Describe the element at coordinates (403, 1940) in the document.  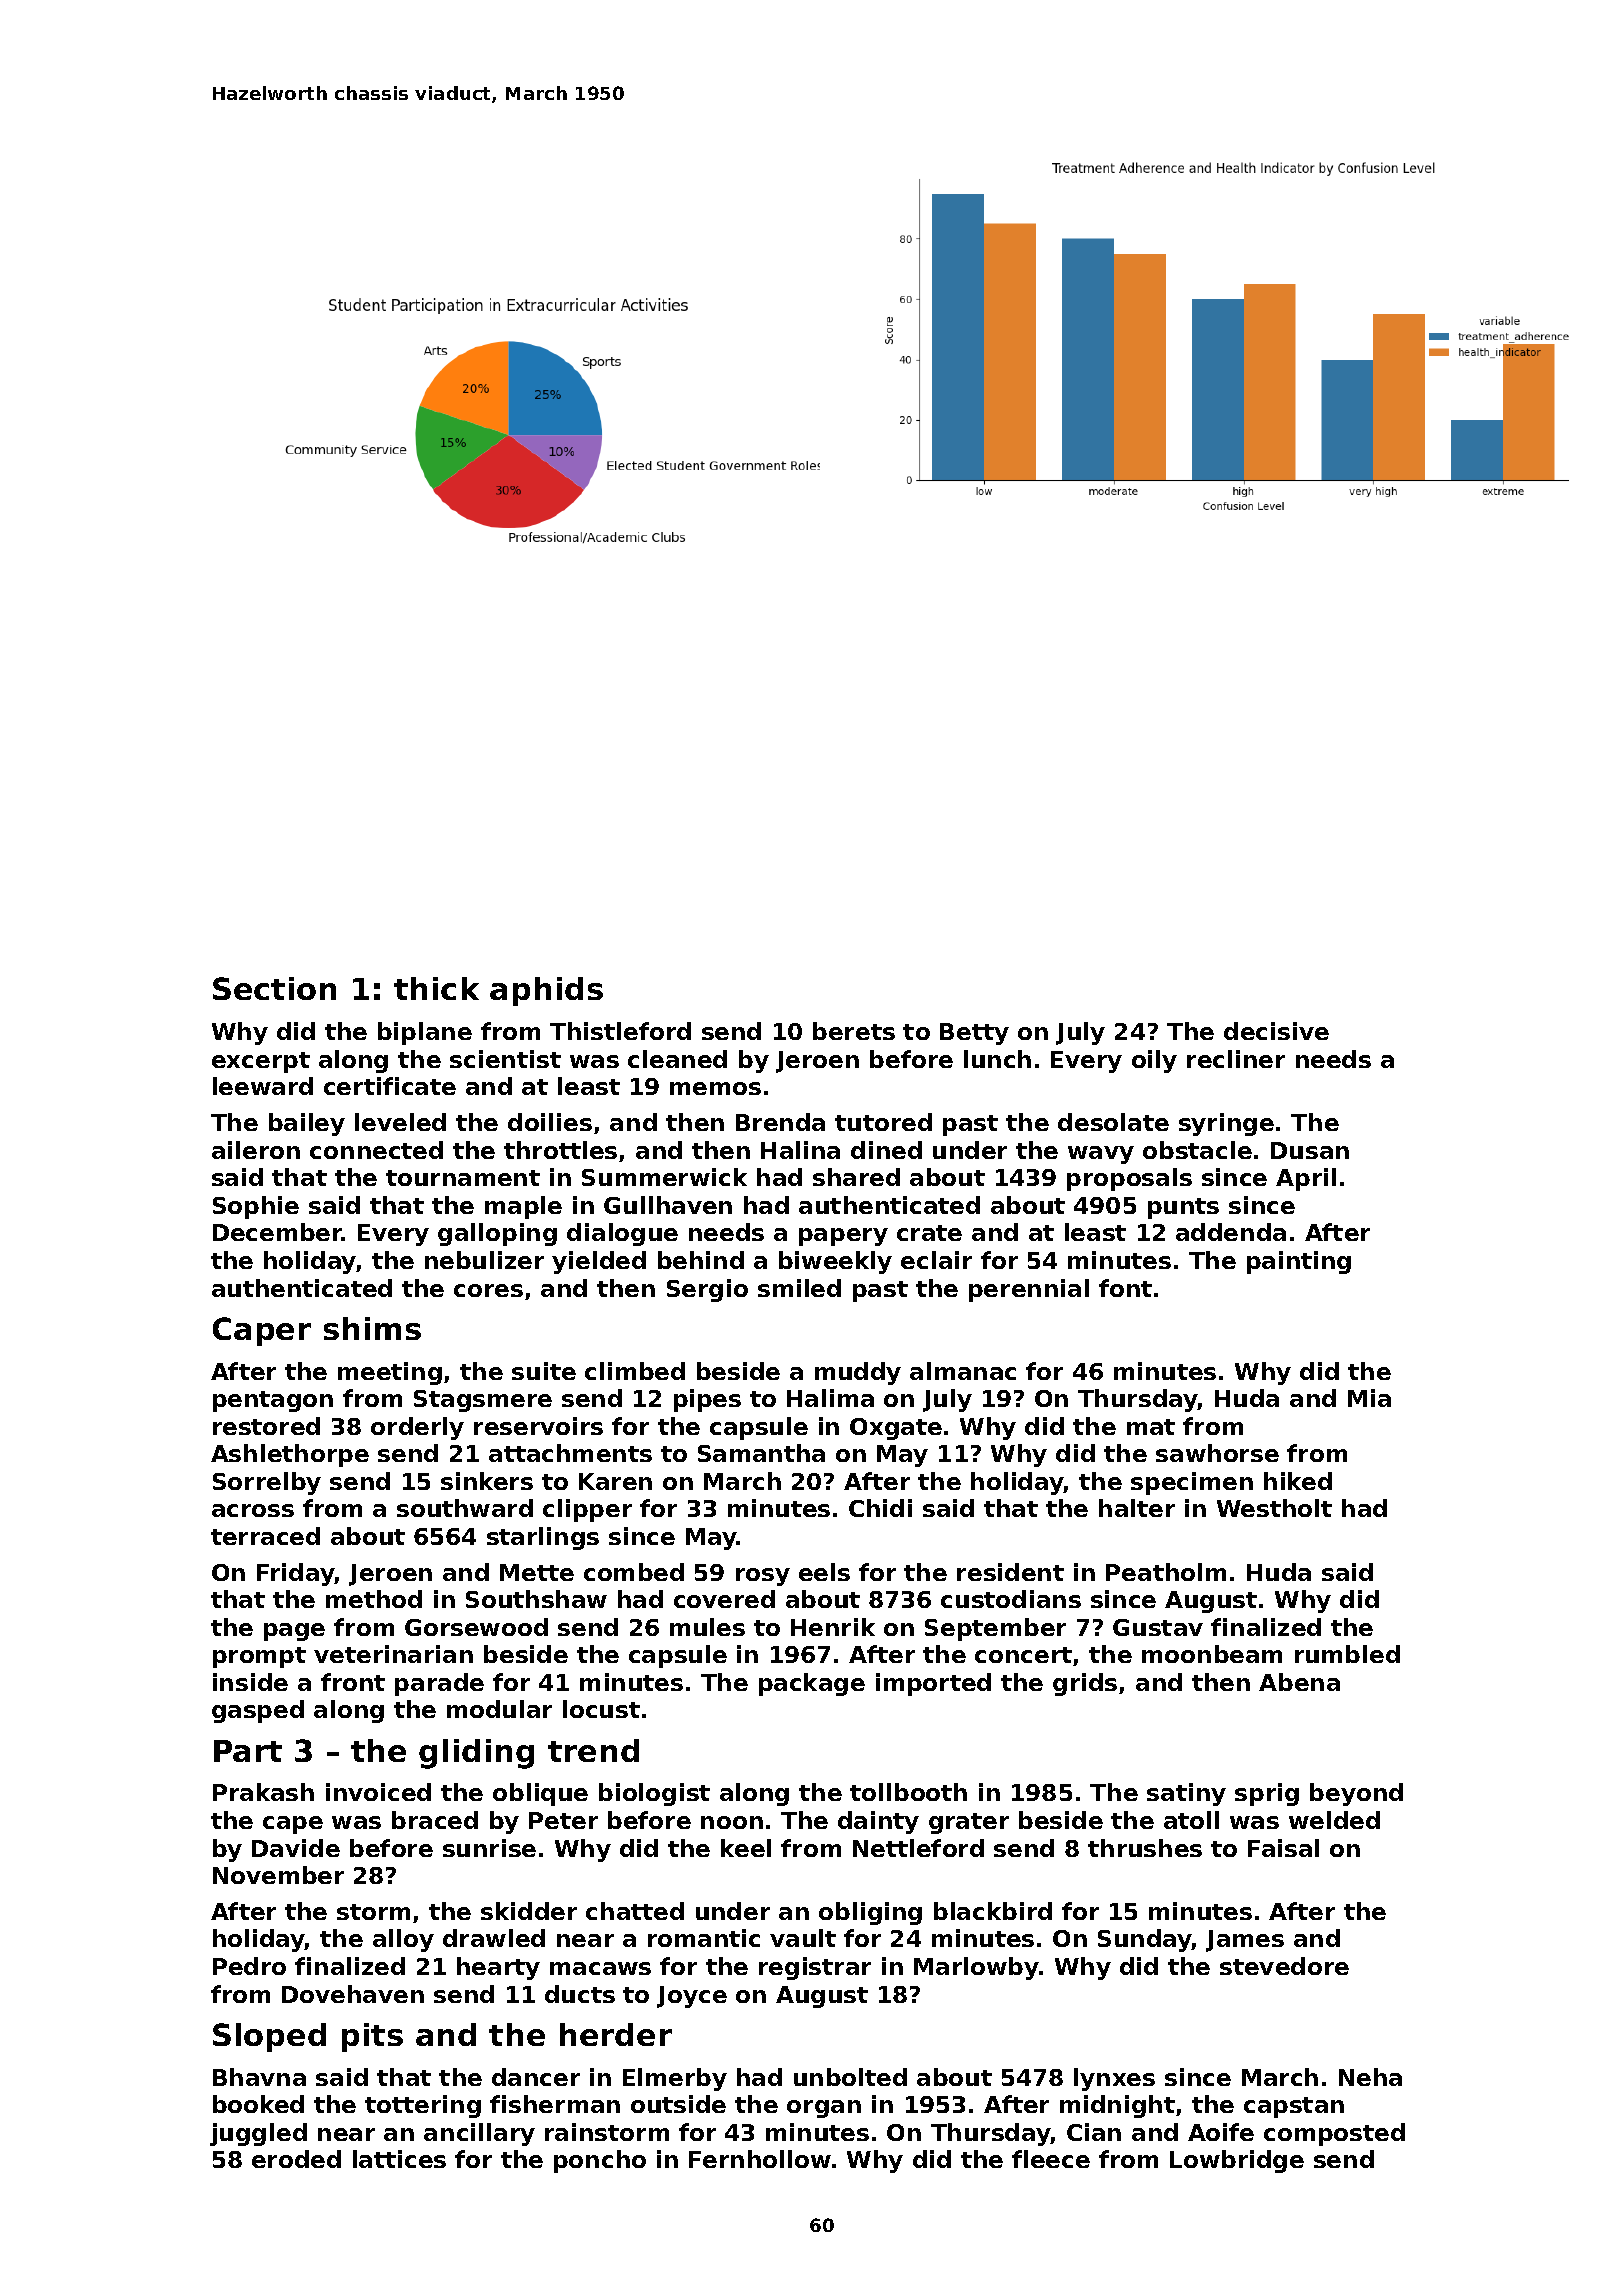
I see `alloy` at that location.
